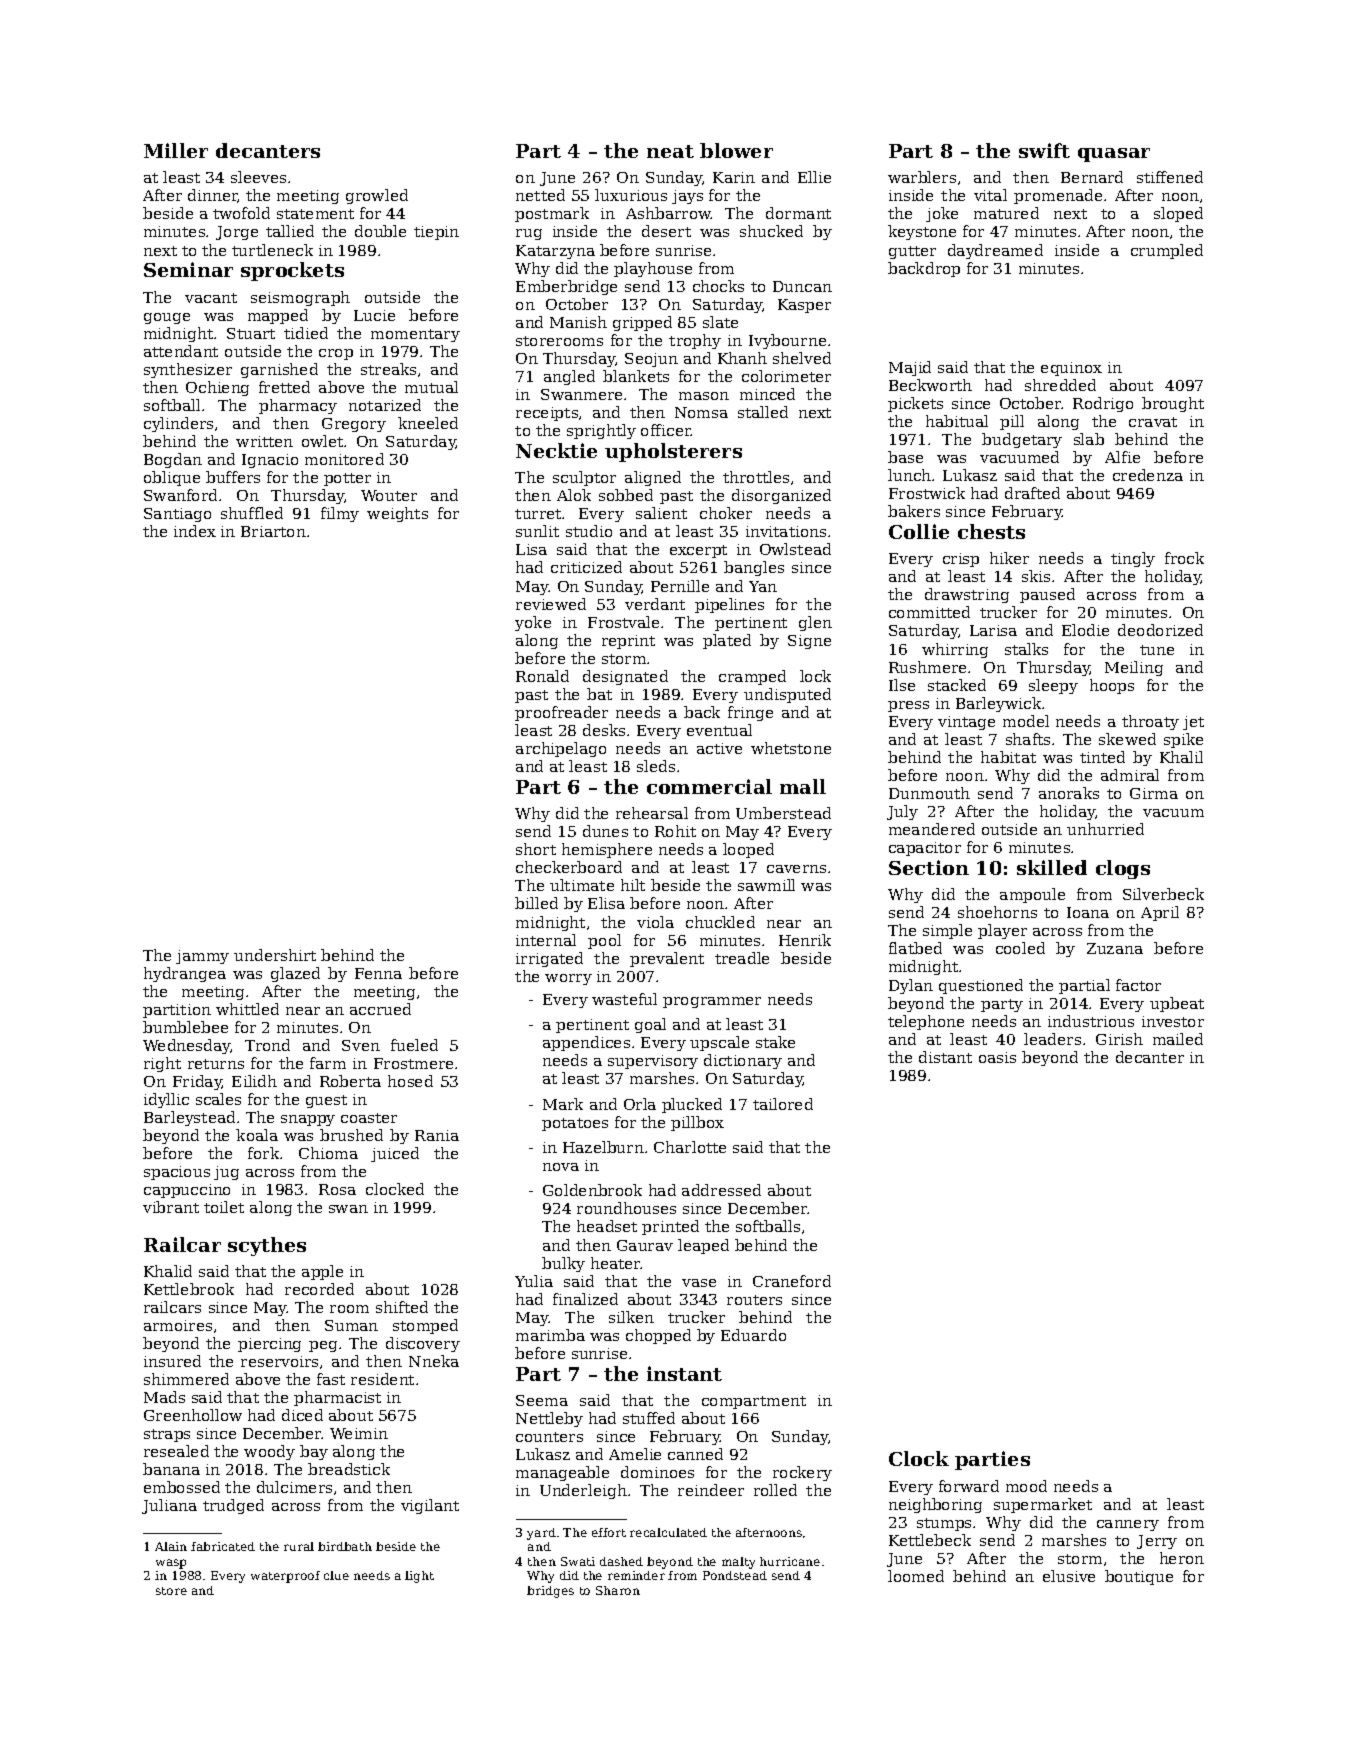  What do you see at coordinates (1071, 369) in the image?
I see `equinox` at bounding box center [1071, 369].
